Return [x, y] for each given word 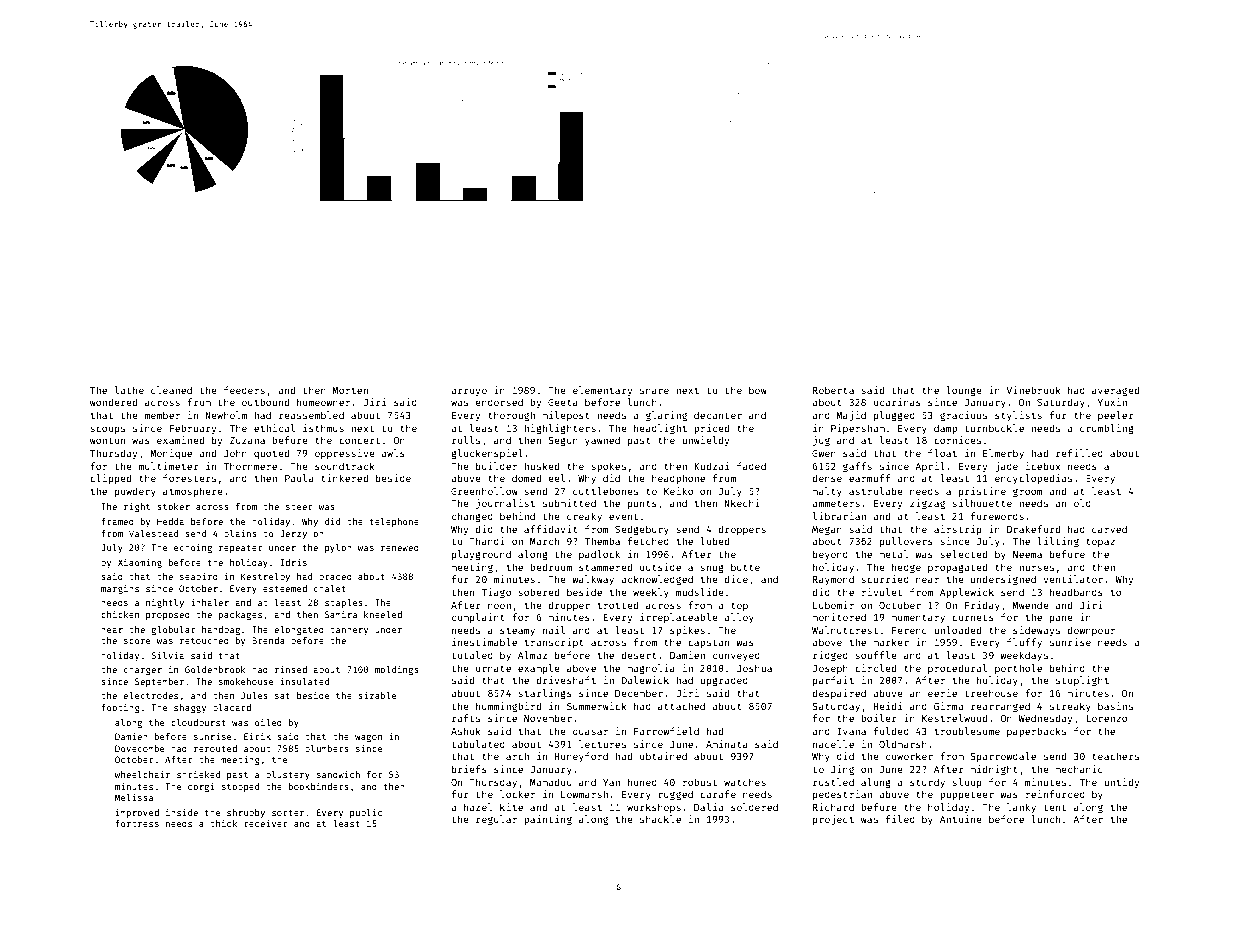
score [137, 641]
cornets [973, 617]
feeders [244, 390]
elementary [602, 391]
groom [1028, 493]
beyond [830, 555]
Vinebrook [1033, 390]
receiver [266, 823]
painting [548, 820]
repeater [241, 549]
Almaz [532, 655]
